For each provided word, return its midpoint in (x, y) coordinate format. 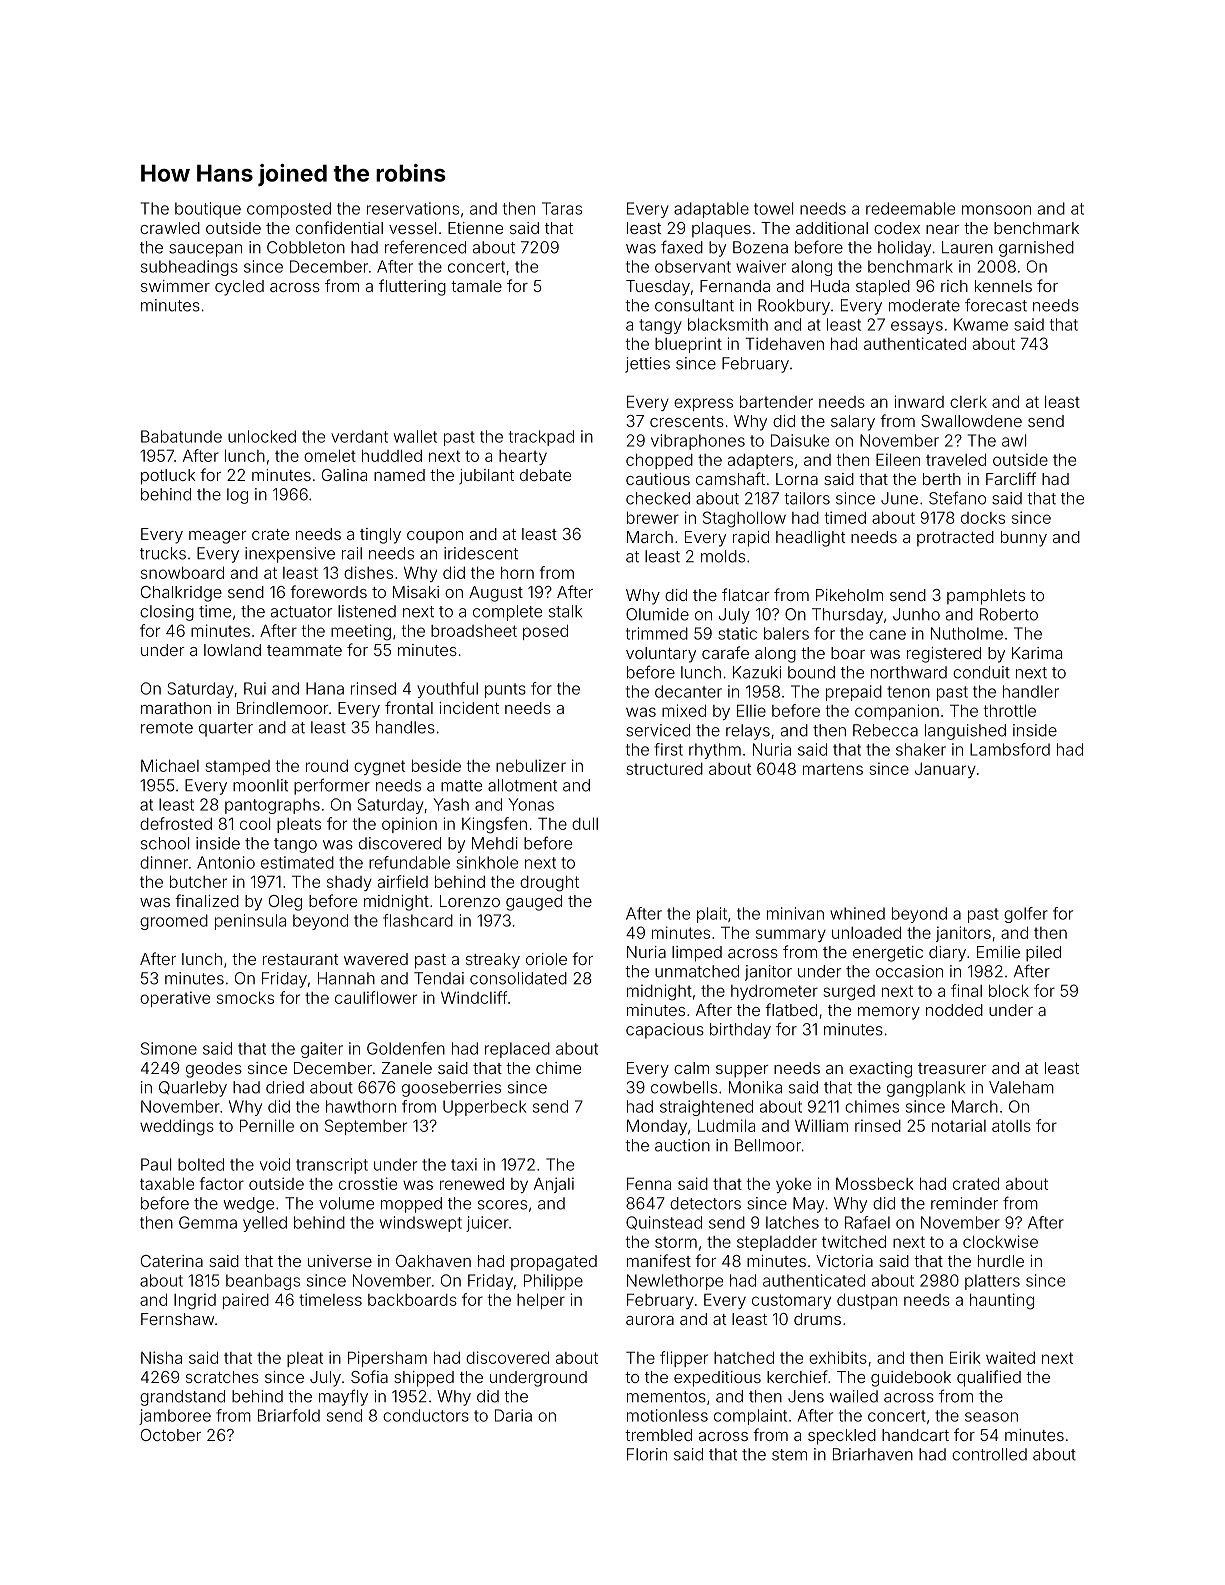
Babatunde (181, 436)
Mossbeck (875, 1183)
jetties (647, 365)
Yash (451, 804)
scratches (222, 1377)
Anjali (554, 1185)
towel (773, 208)
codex (897, 228)
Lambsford (1010, 749)
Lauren (967, 247)
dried (285, 1087)
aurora (650, 1320)
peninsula (250, 922)
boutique (208, 210)
